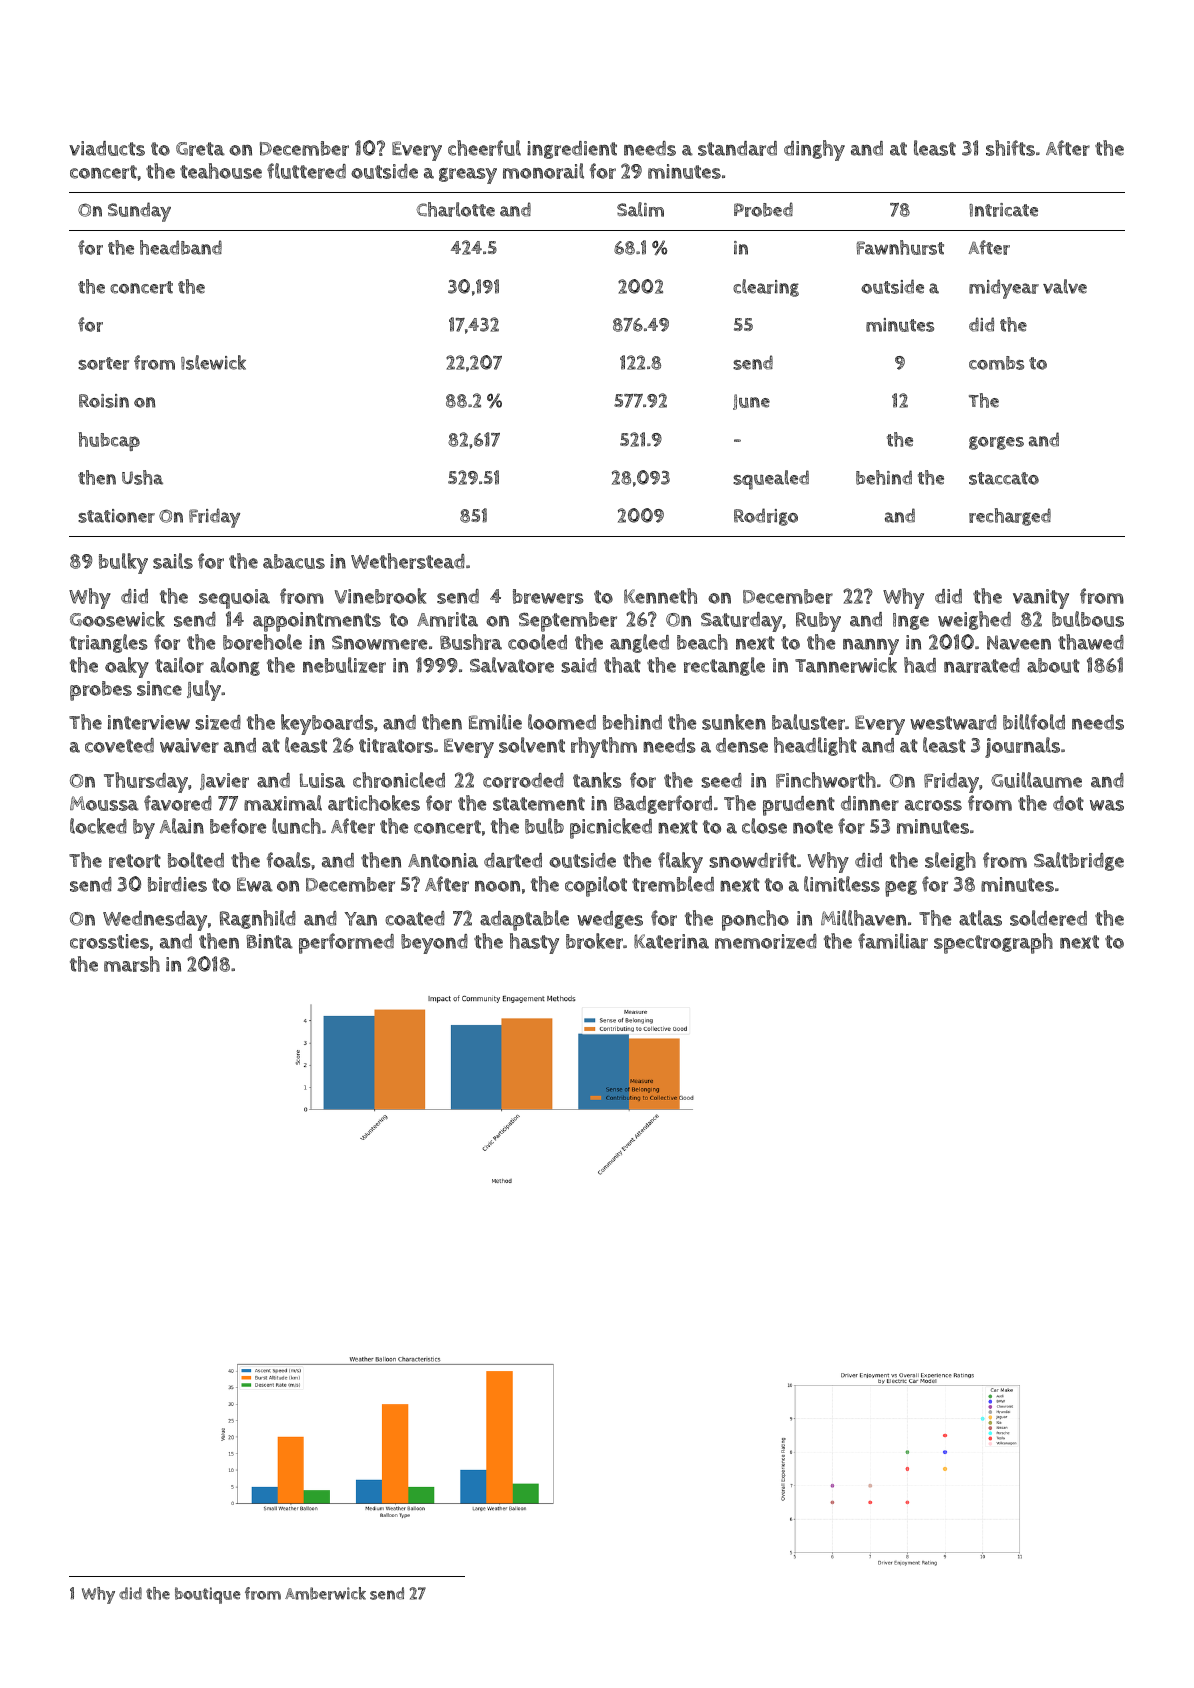 Image resolution: width=1194 pixels, height=1688 pixels. Describe the element at coordinates (208, 1595) in the screenshot. I see `boutique` at that location.
